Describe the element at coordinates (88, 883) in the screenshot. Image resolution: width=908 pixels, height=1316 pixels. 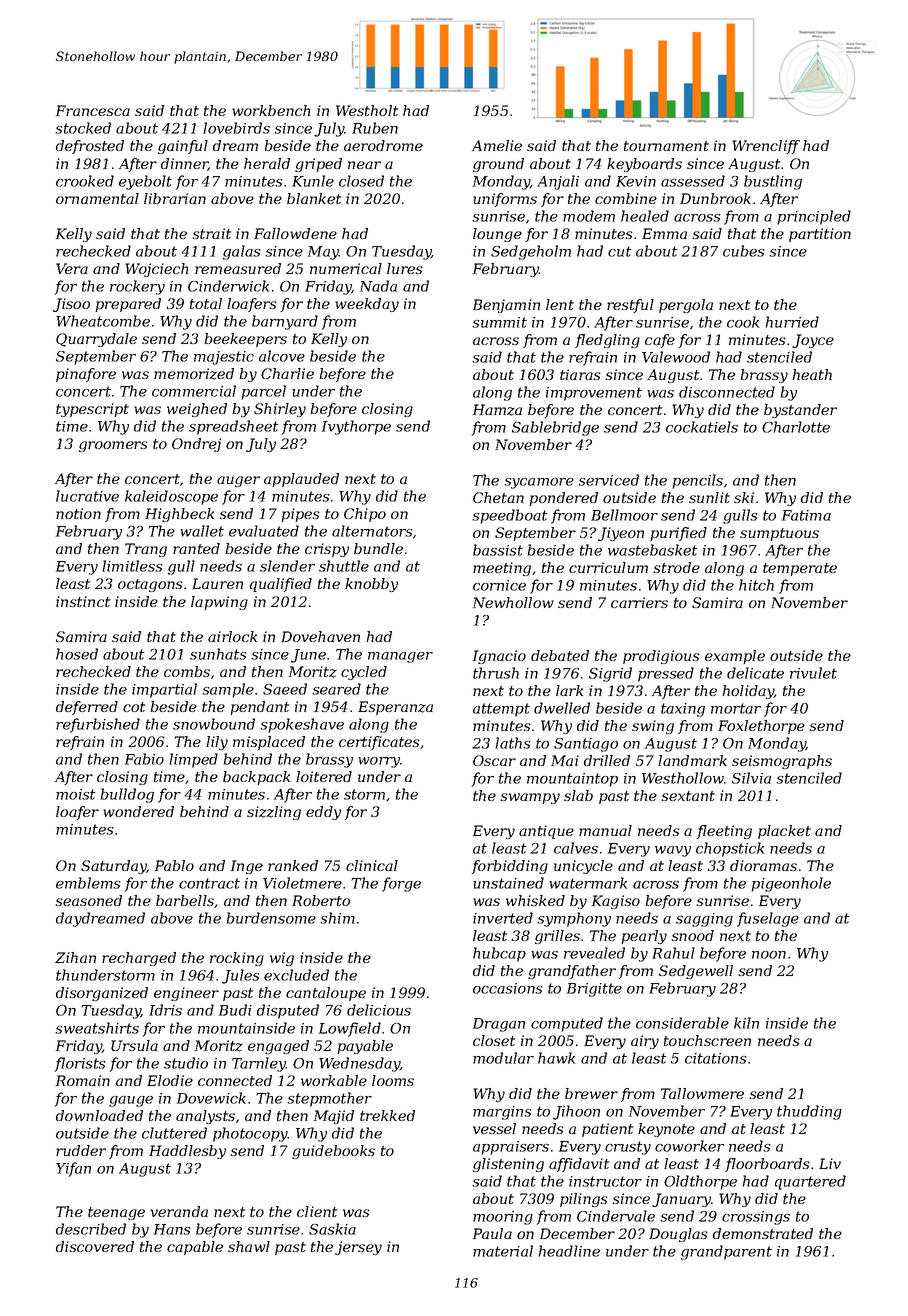
I see `emblems` at that location.
